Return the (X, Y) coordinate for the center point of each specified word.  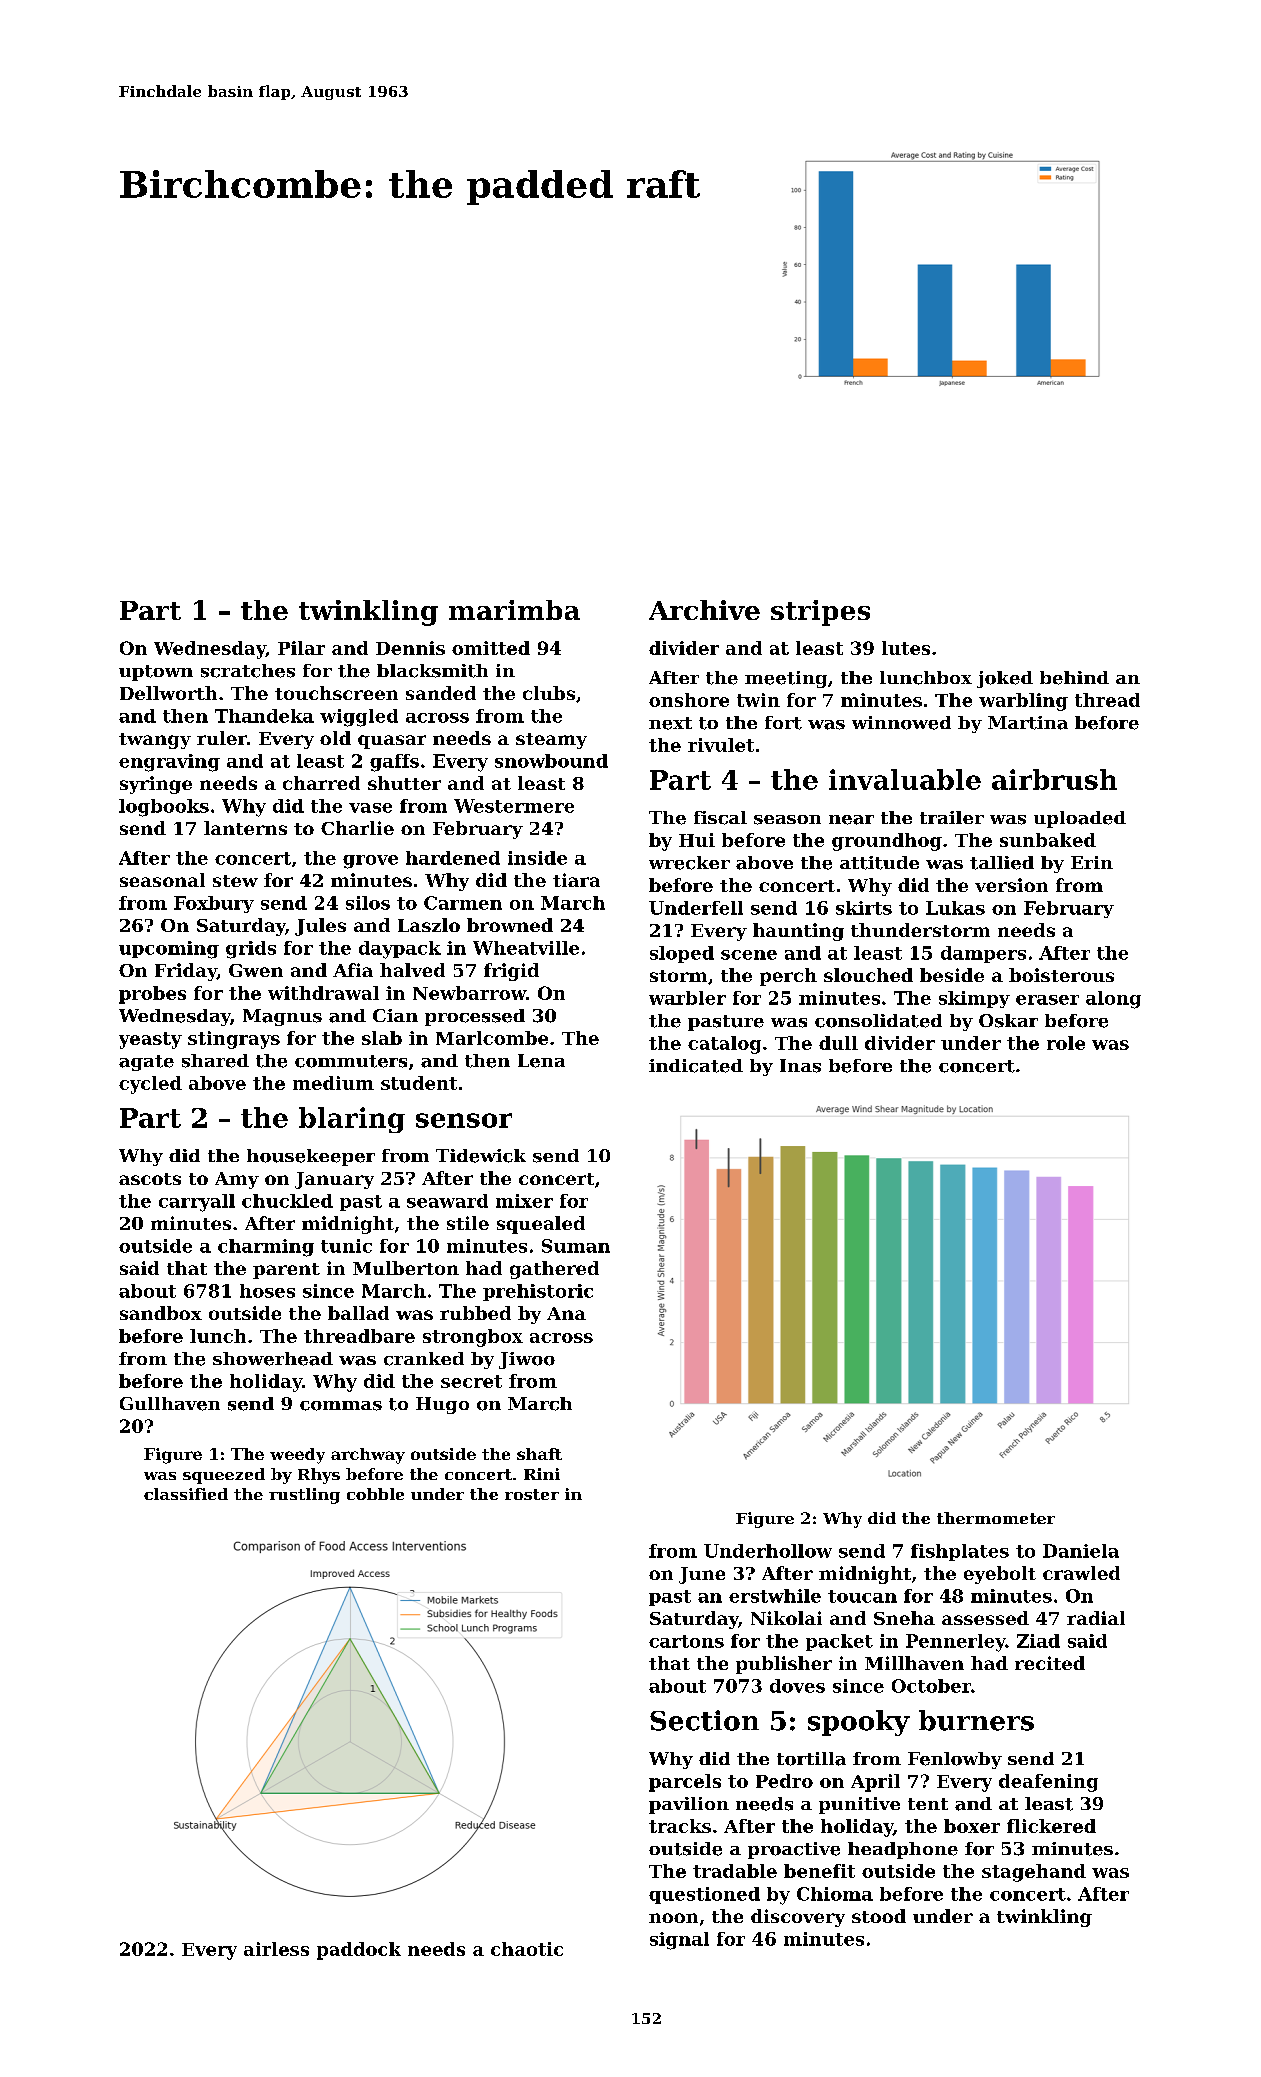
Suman (576, 1246)
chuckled (287, 1201)
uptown (156, 673)
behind (1074, 678)
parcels (685, 1783)
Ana (566, 1313)
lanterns (245, 828)
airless (276, 1949)
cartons (686, 1641)
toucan (862, 1596)
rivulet (721, 745)
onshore (689, 700)
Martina (1028, 723)
